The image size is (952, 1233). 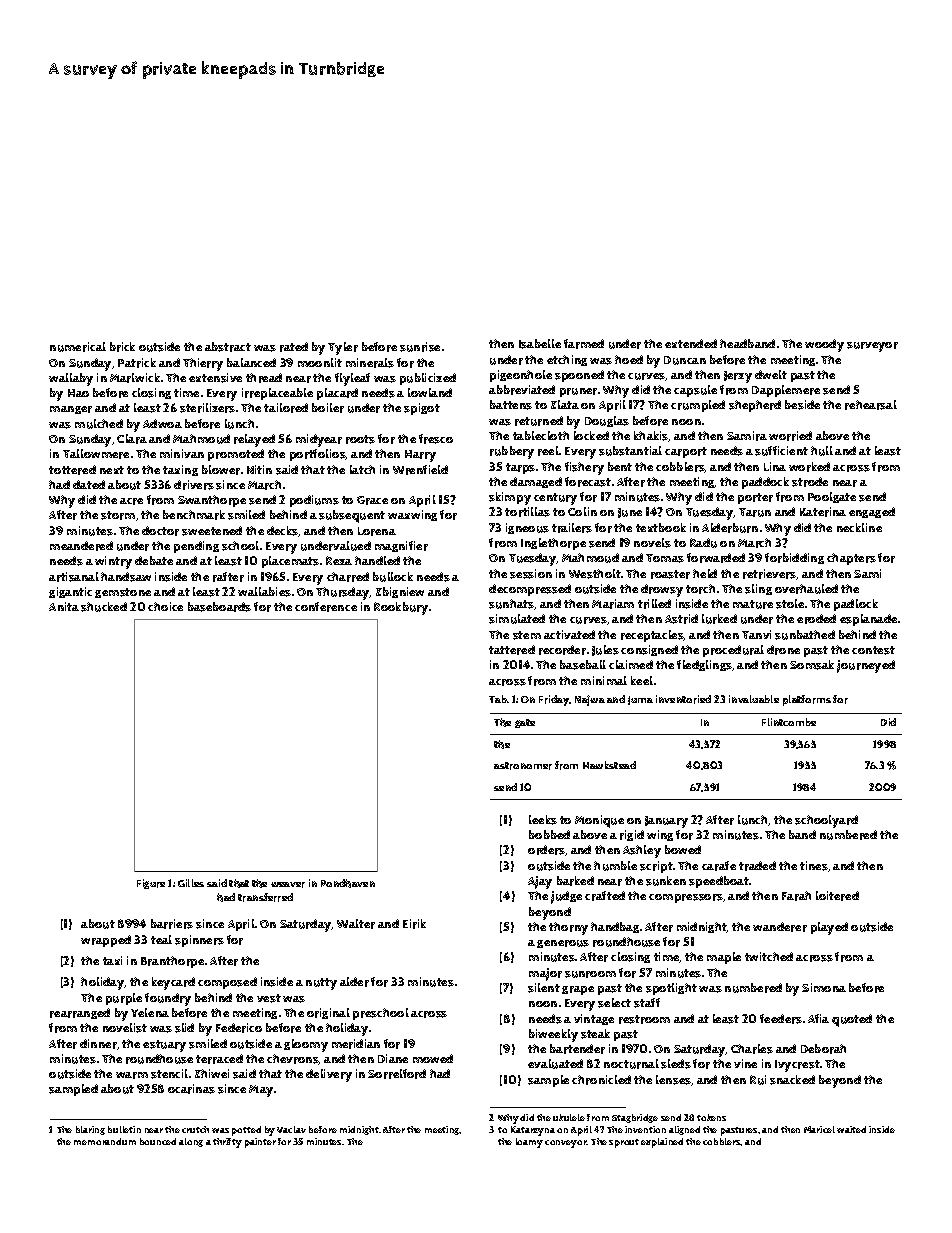 What do you see at coordinates (251, 362) in the screenshot?
I see `balanced` at bounding box center [251, 362].
